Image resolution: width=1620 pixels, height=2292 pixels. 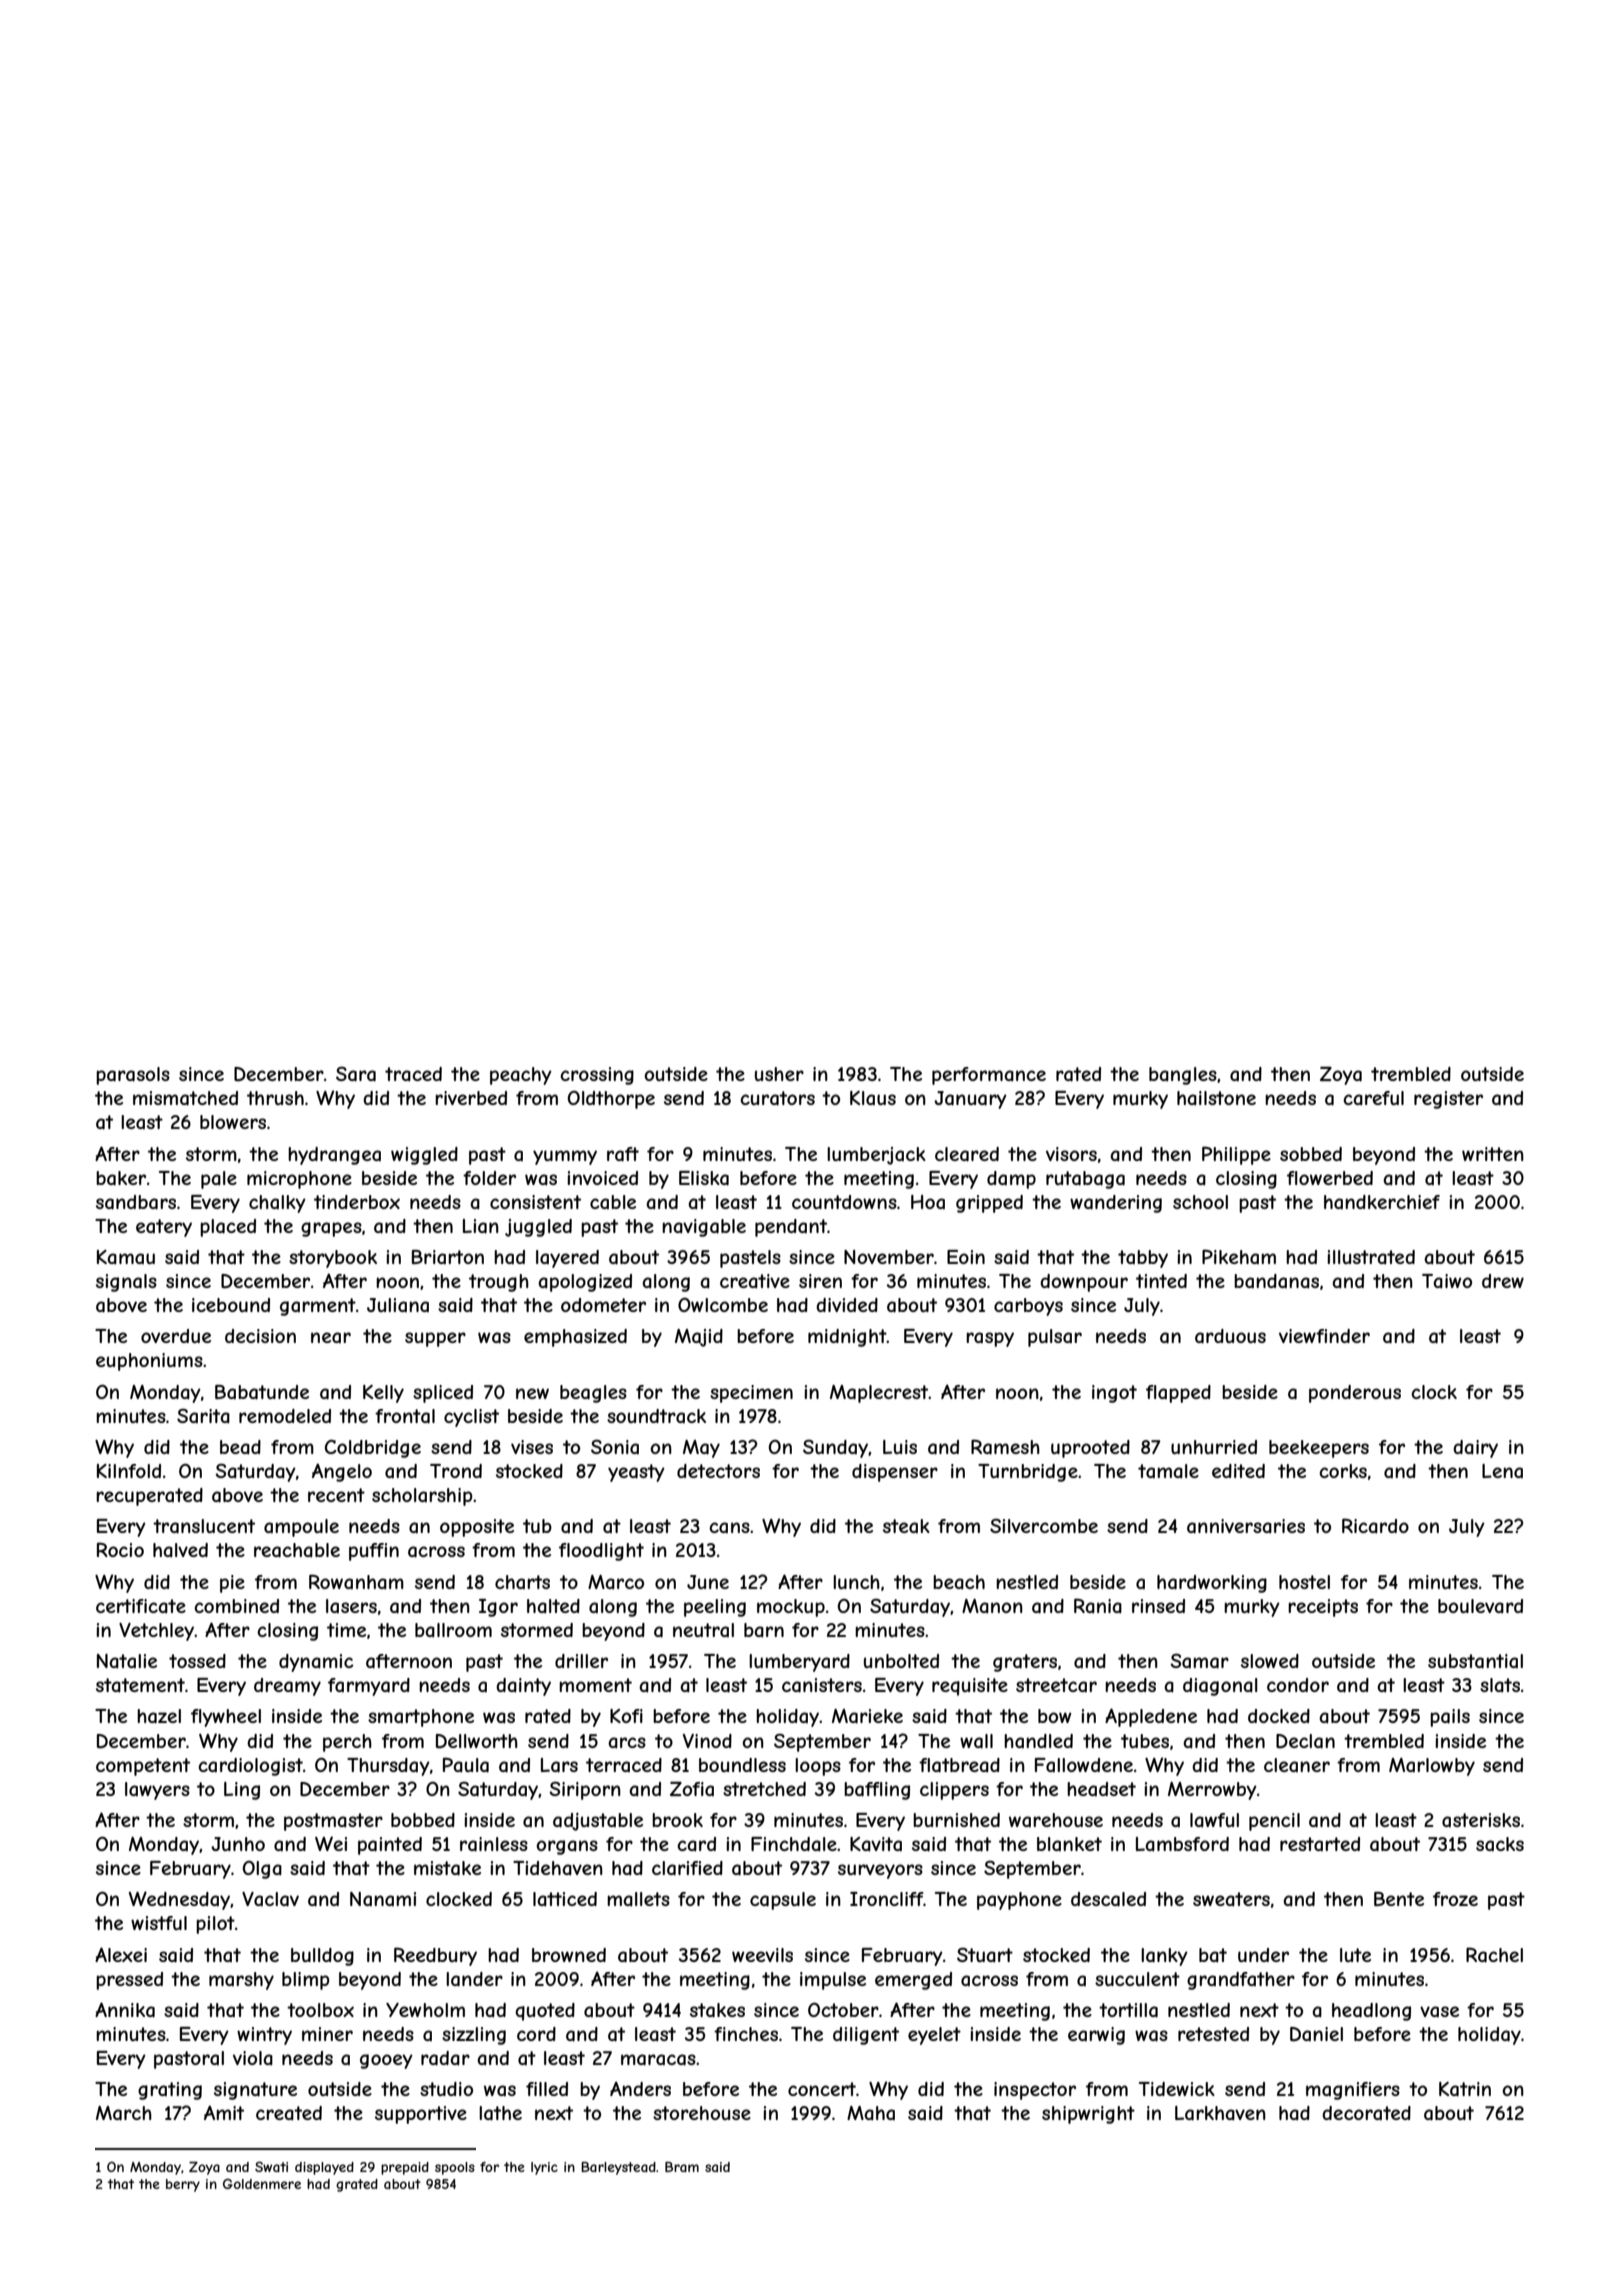 I want to click on Bram, so click(x=682, y=2167).
